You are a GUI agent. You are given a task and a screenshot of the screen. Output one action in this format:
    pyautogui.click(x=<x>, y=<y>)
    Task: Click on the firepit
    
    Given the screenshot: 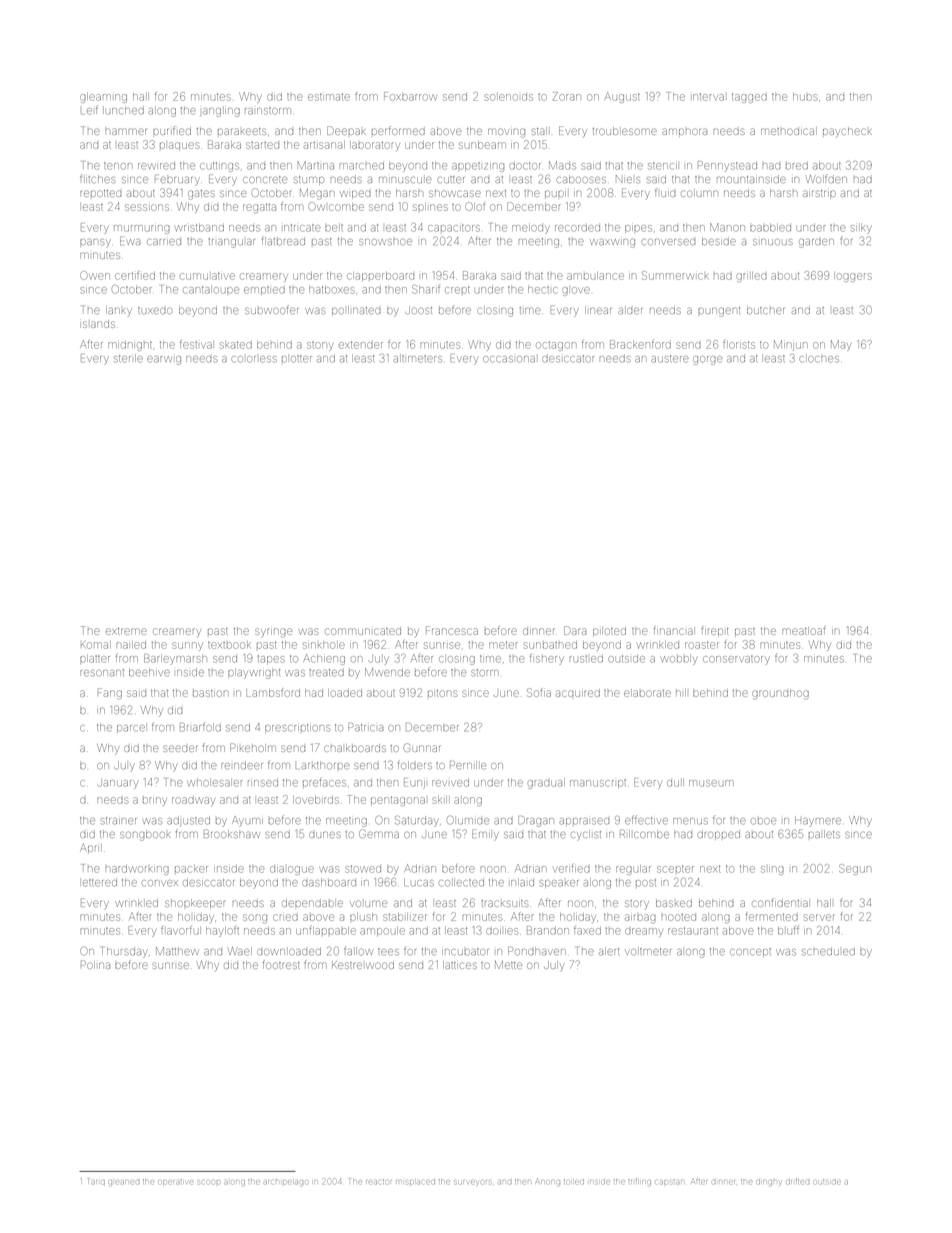 What is the action you would take?
    pyautogui.click(x=714, y=630)
